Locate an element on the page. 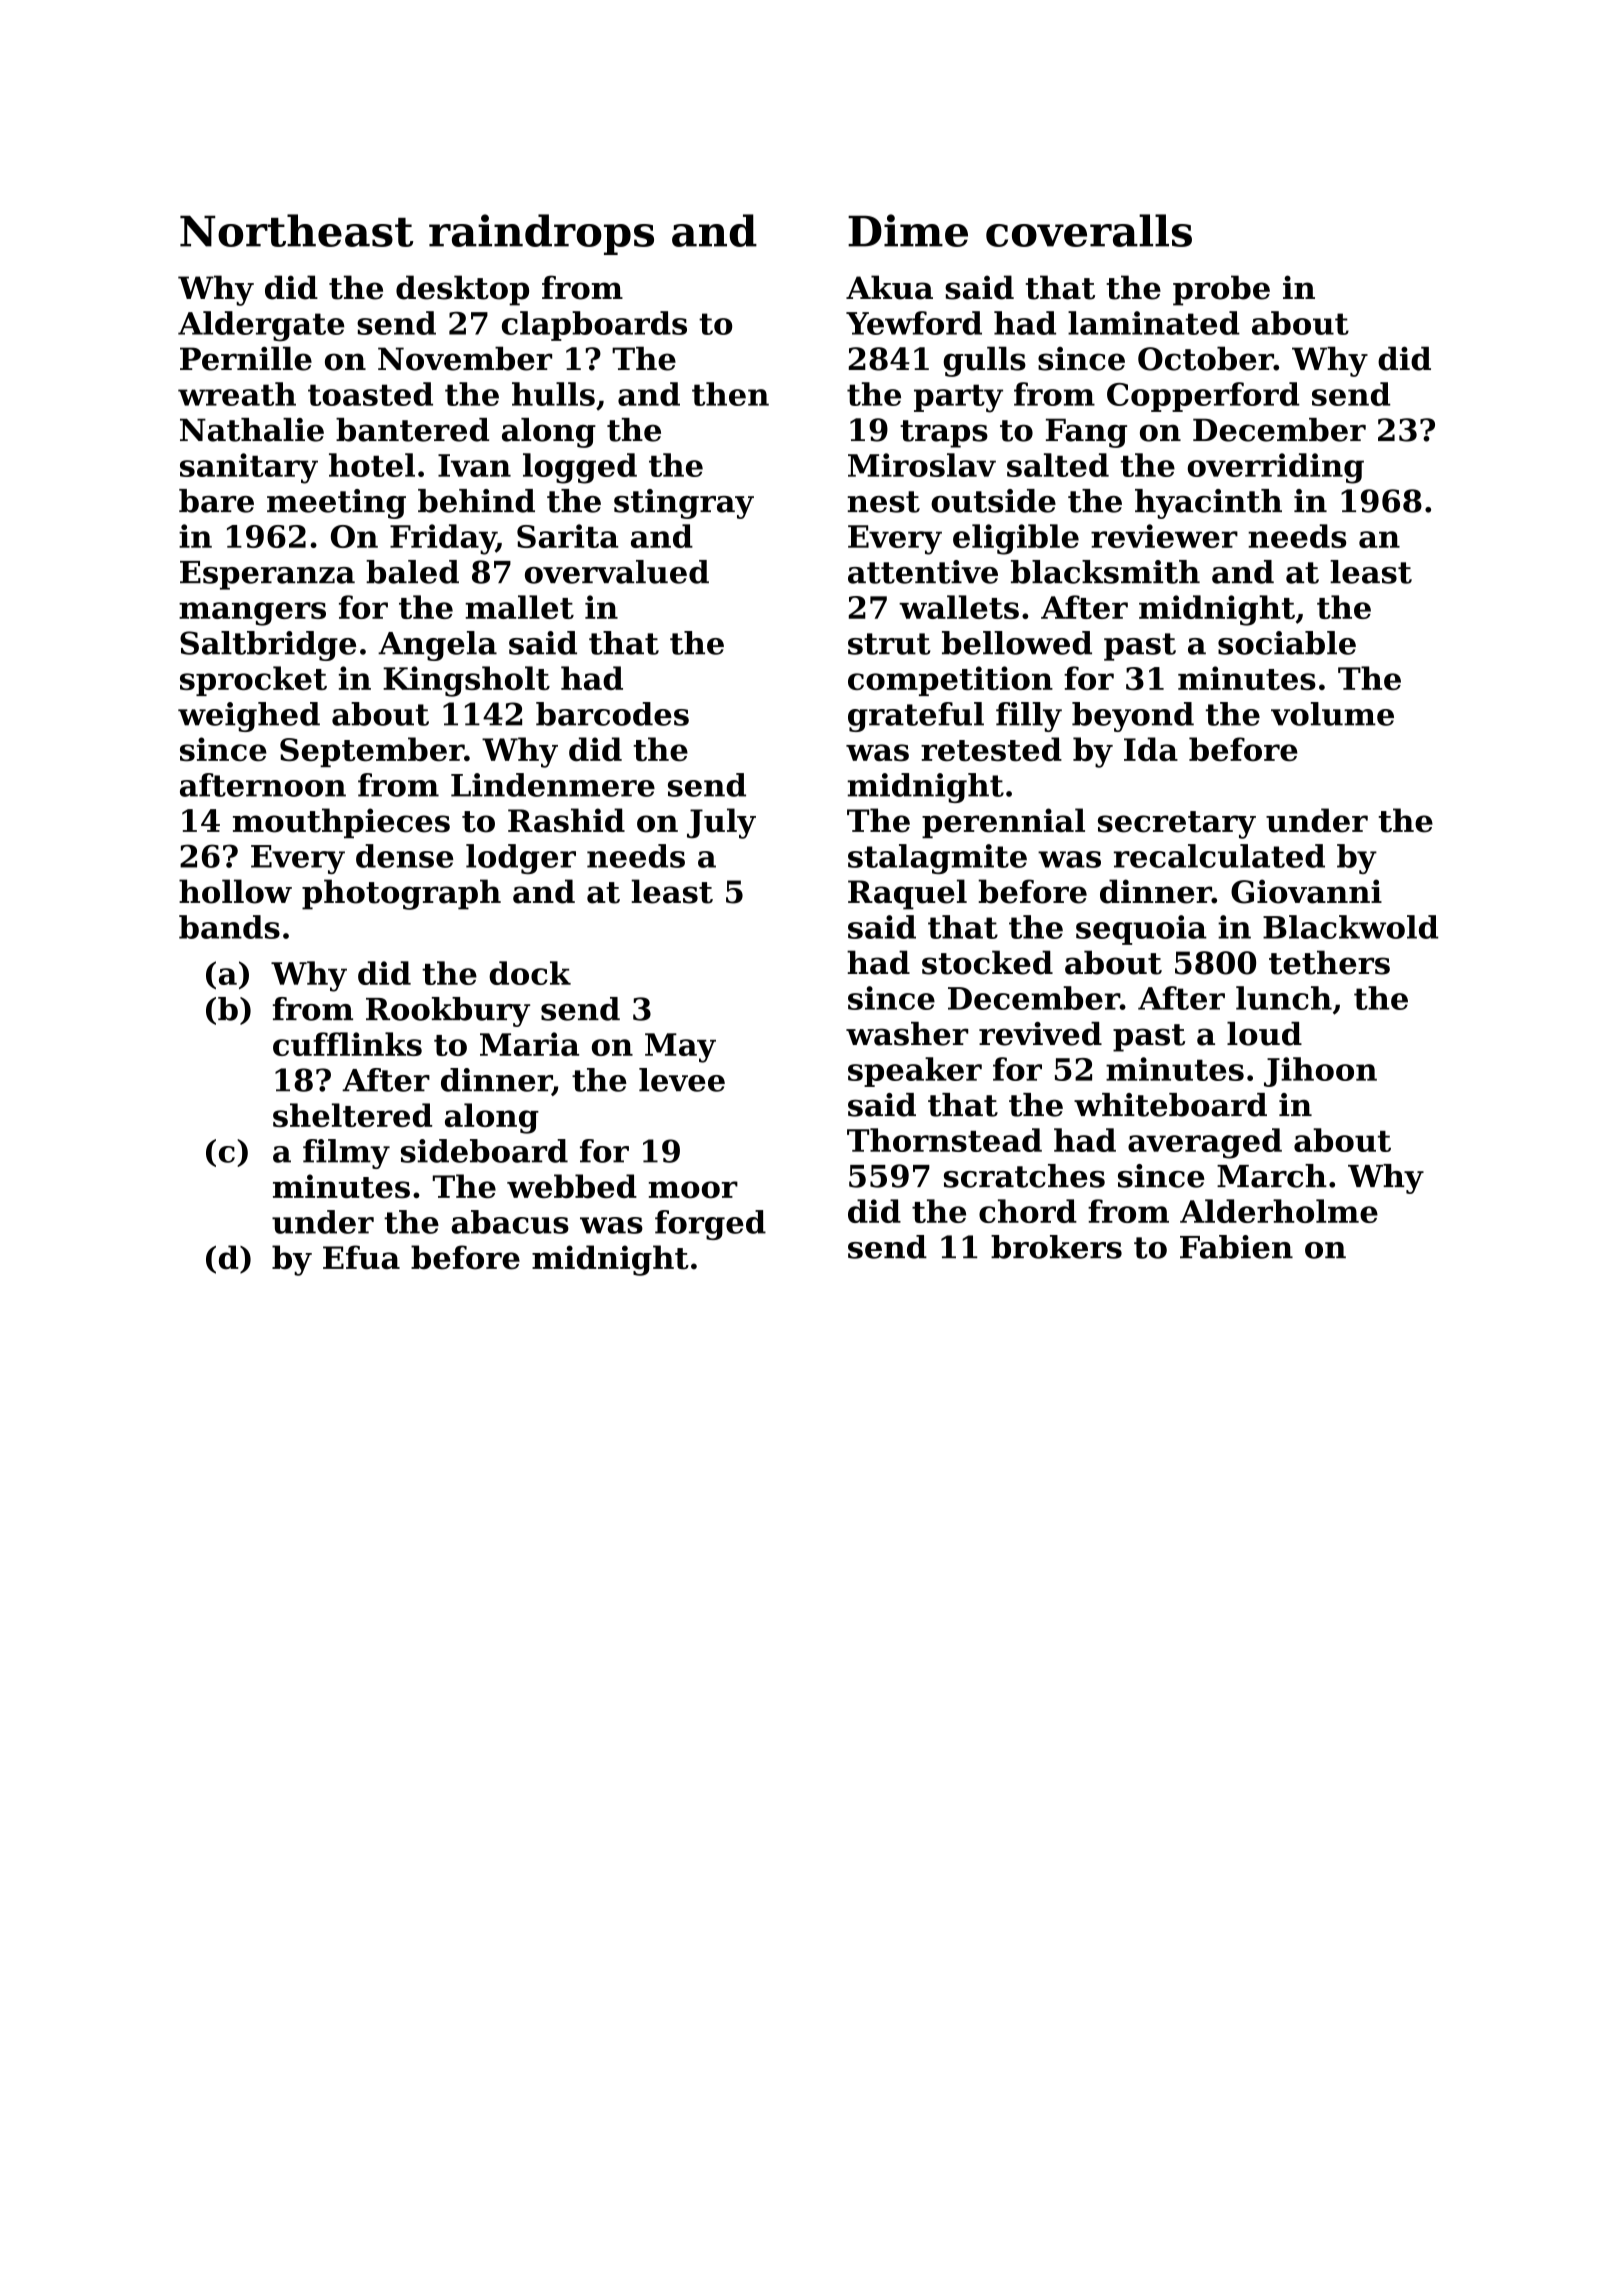 This image has height=2292, width=1620. coveralls is located at coordinates (1089, 230).
